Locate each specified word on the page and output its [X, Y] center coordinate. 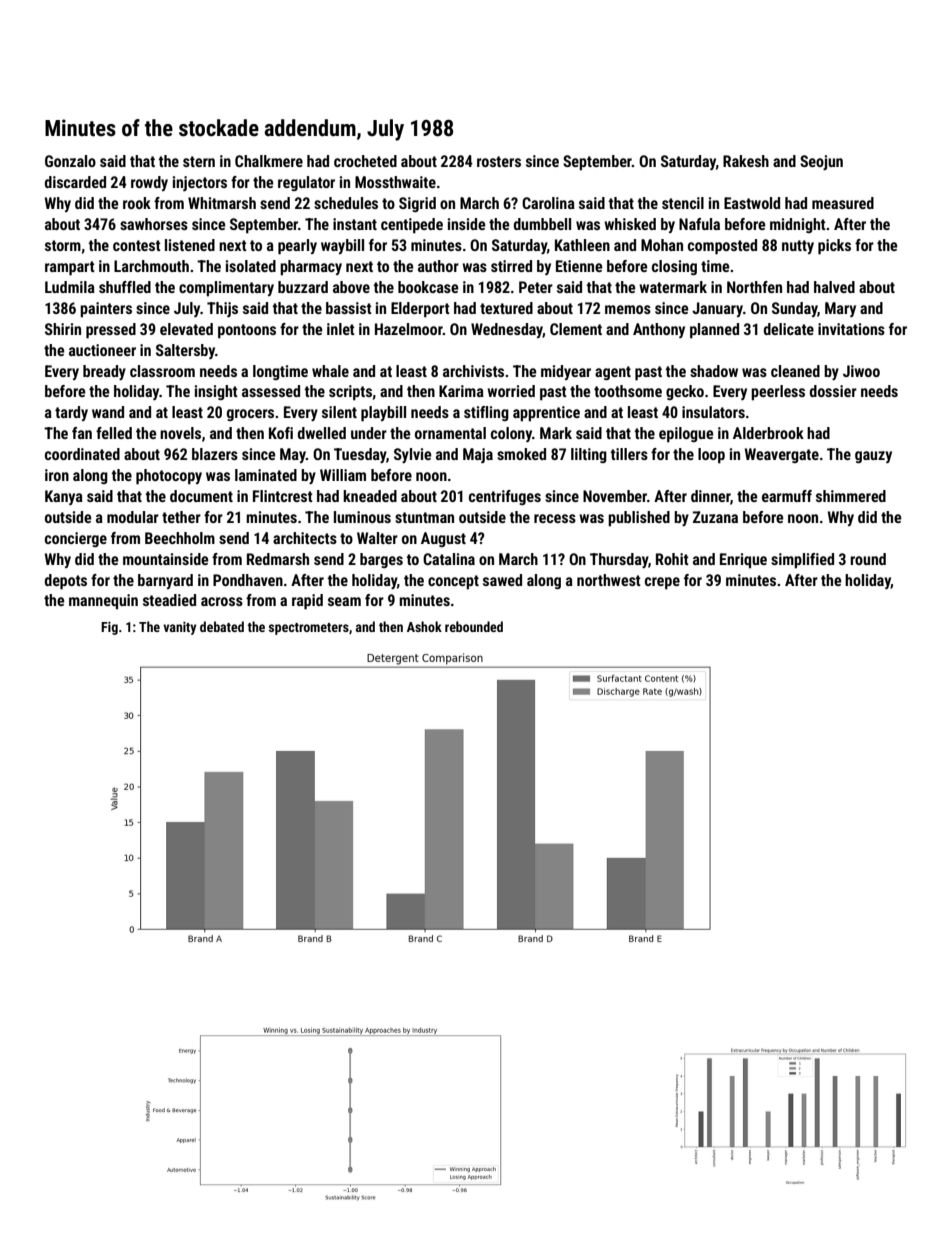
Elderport [420, 310]
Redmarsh [278, 559]
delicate [789, 329]
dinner [710, 496]
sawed [502, 580]
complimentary [226, 289]
